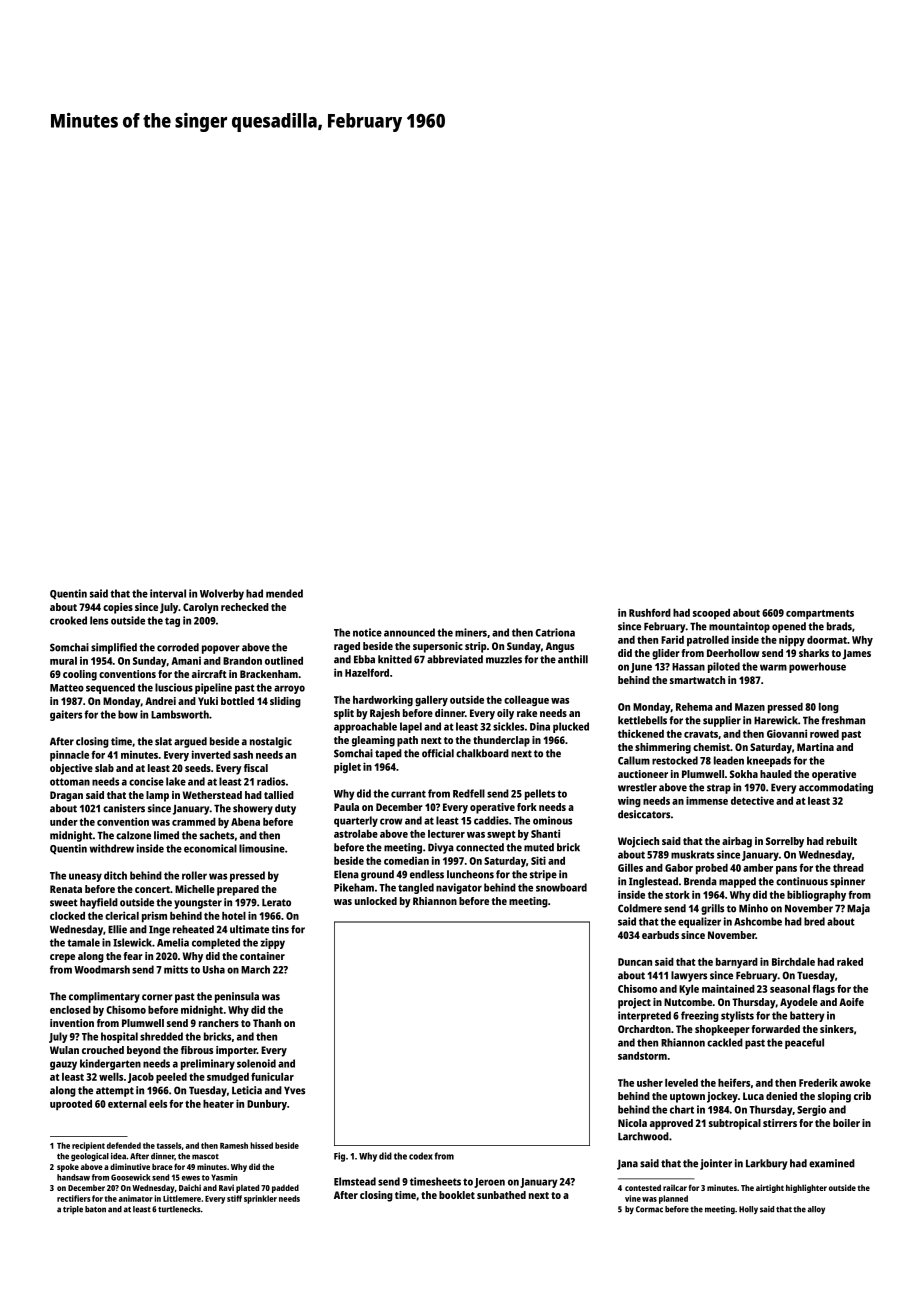 The height and width of the screenshot is (1308, 924). Describe the element at coordinates (136, 1198) in the screenshot. I see `animator` at that location.
